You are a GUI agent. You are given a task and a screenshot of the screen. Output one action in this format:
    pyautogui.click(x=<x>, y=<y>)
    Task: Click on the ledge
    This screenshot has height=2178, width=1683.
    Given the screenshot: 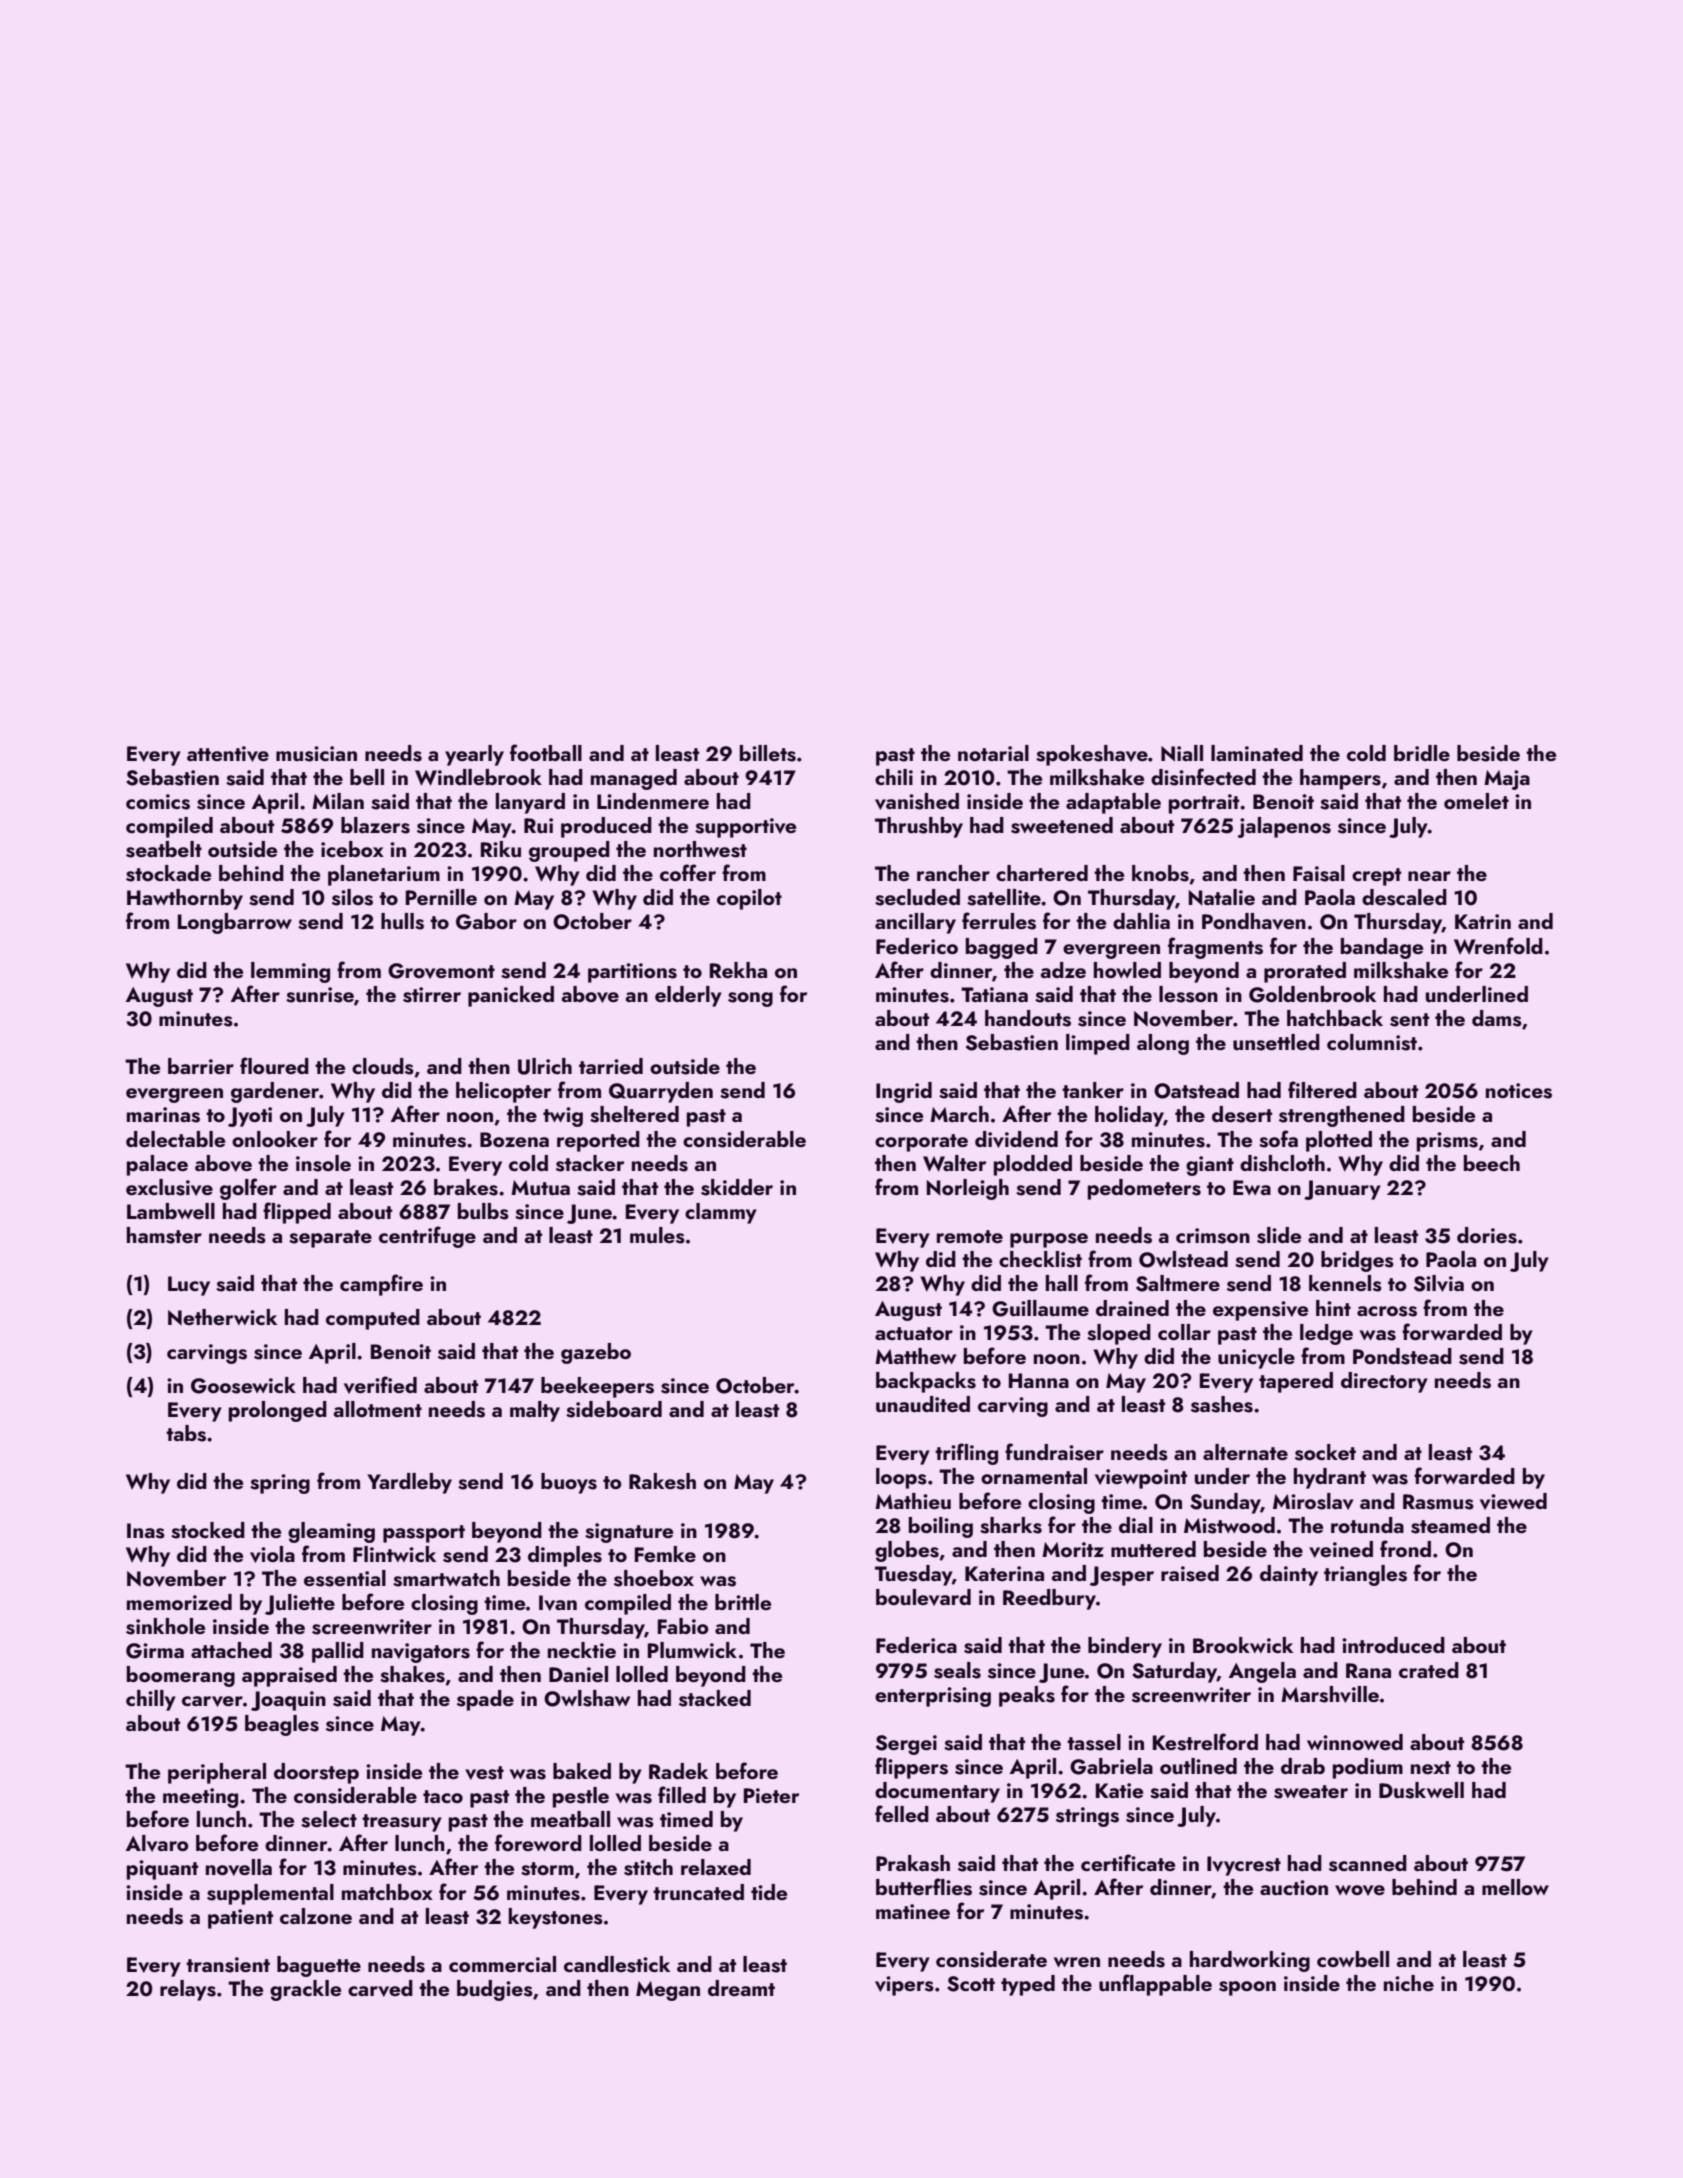 What is the action you would take?
    pyautogui.click(x=1326, y=1334)
